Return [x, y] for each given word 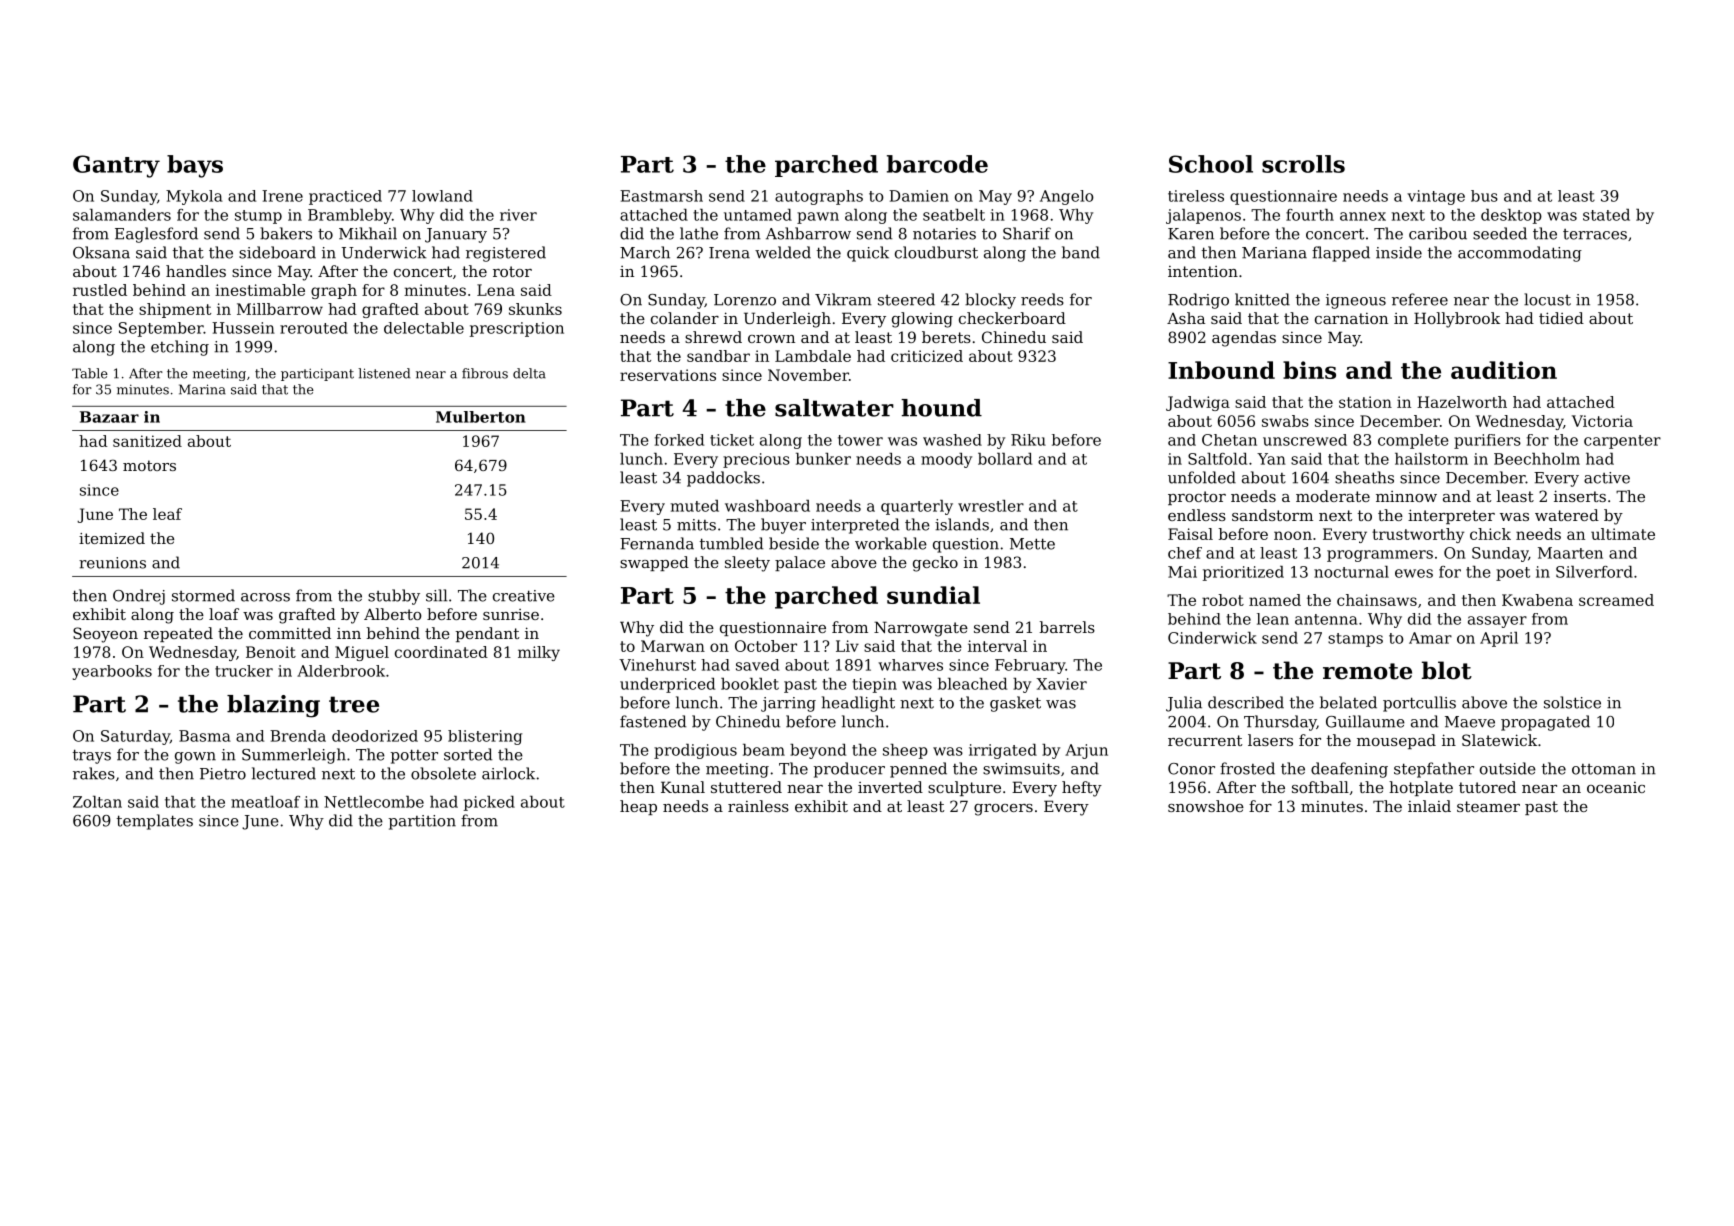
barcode [937, 164]
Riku [1028, 440]
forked [679, 440]
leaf [167, 514]
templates [155, 822]
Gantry [116, 166]
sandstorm [1272, 515]
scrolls [1303, 164]
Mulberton [481, 417]
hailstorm [1431, 459]
